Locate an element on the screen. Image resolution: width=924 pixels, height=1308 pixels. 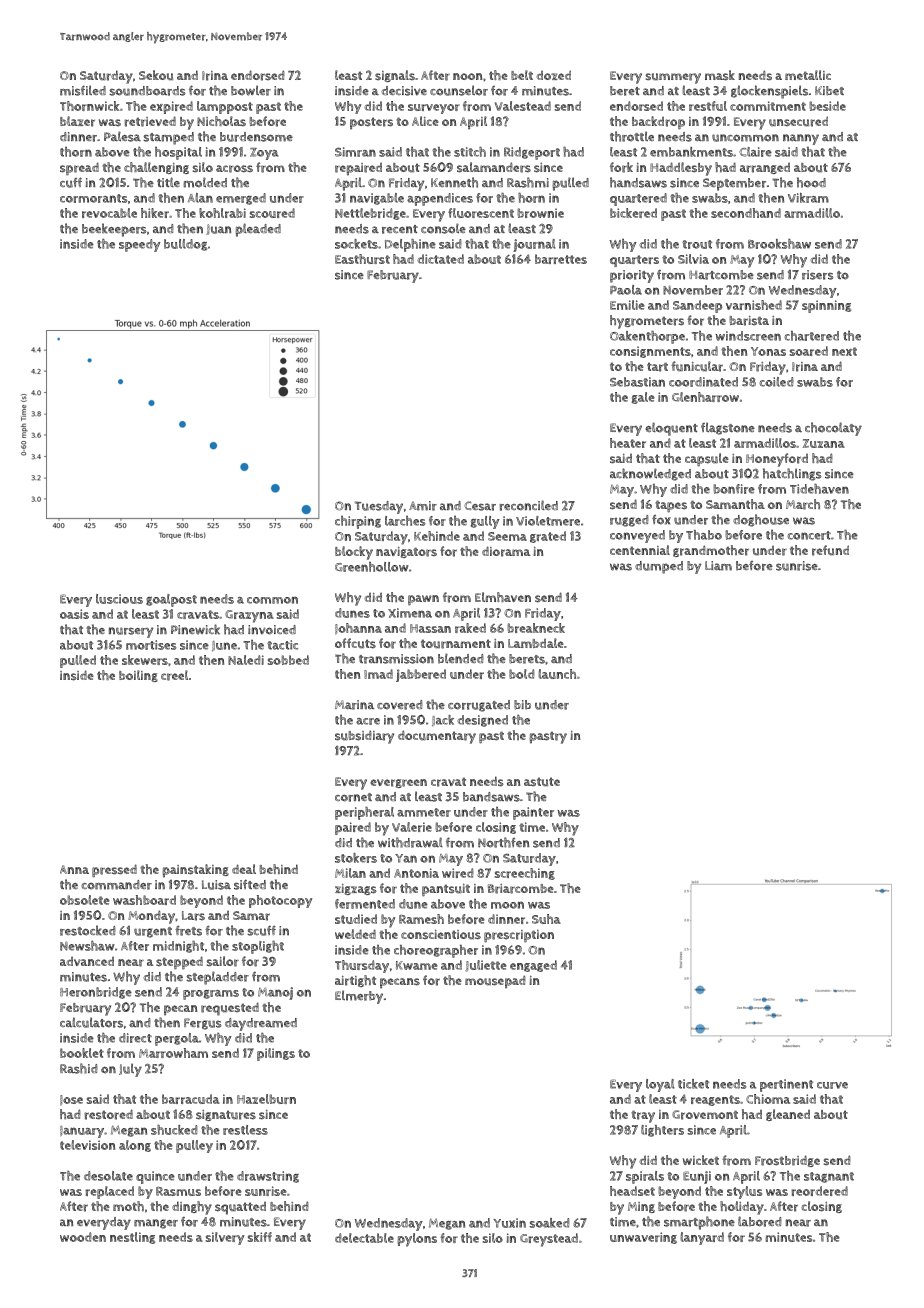
deal is located at coordinates (244, 869).
